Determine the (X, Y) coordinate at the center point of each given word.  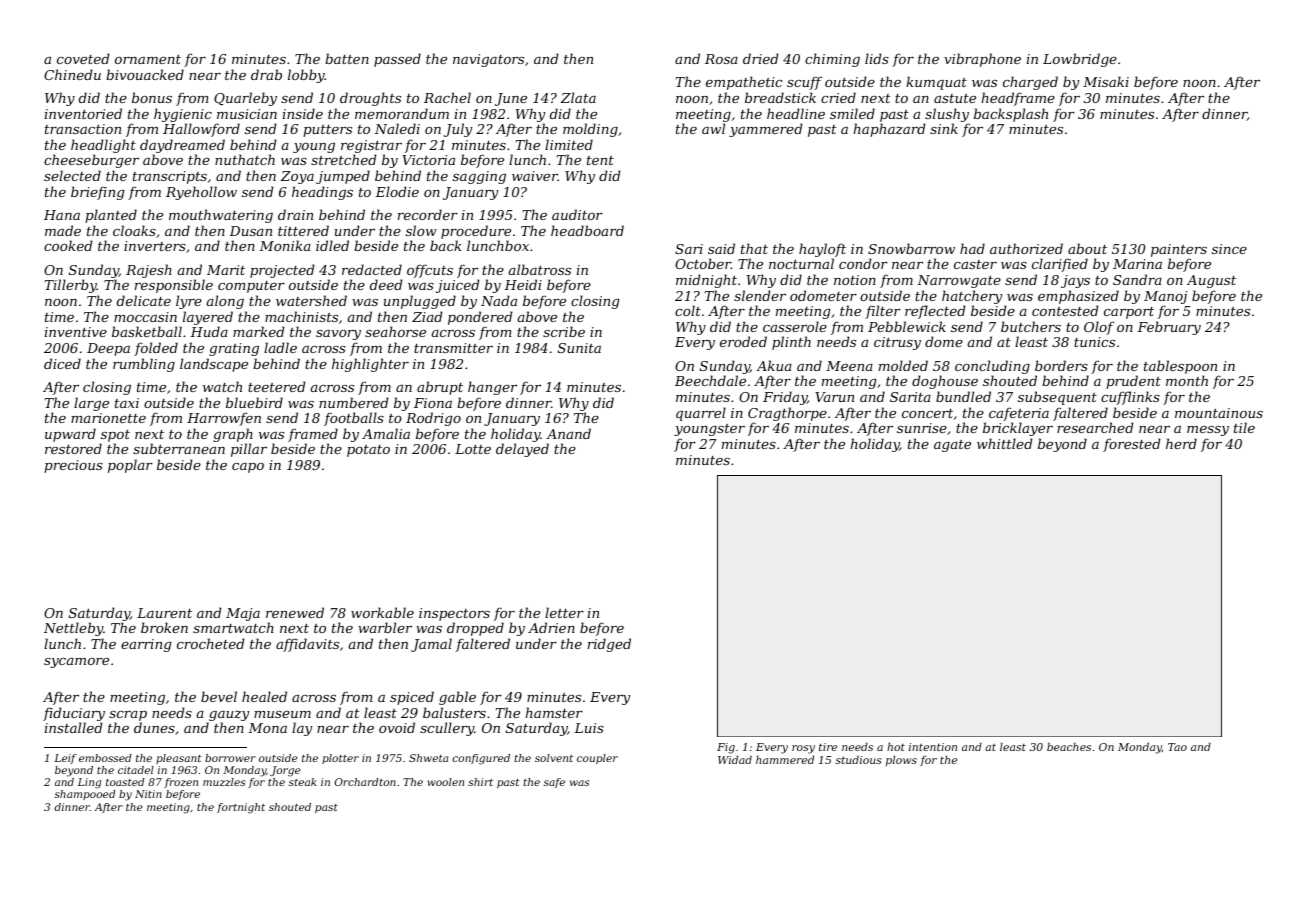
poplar (130, 466)
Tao (1177, 747)
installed (73, 727)
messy (1208, 431)
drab (266, 74)
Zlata (578, 97)
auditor (577, 214)
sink (944, 128)
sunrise (922, 428)
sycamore (76, 663)
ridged (609, 645)
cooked (68, 245)
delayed (522, 450)
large (91, 404)
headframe (1018, 99)
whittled (1004, 443)
